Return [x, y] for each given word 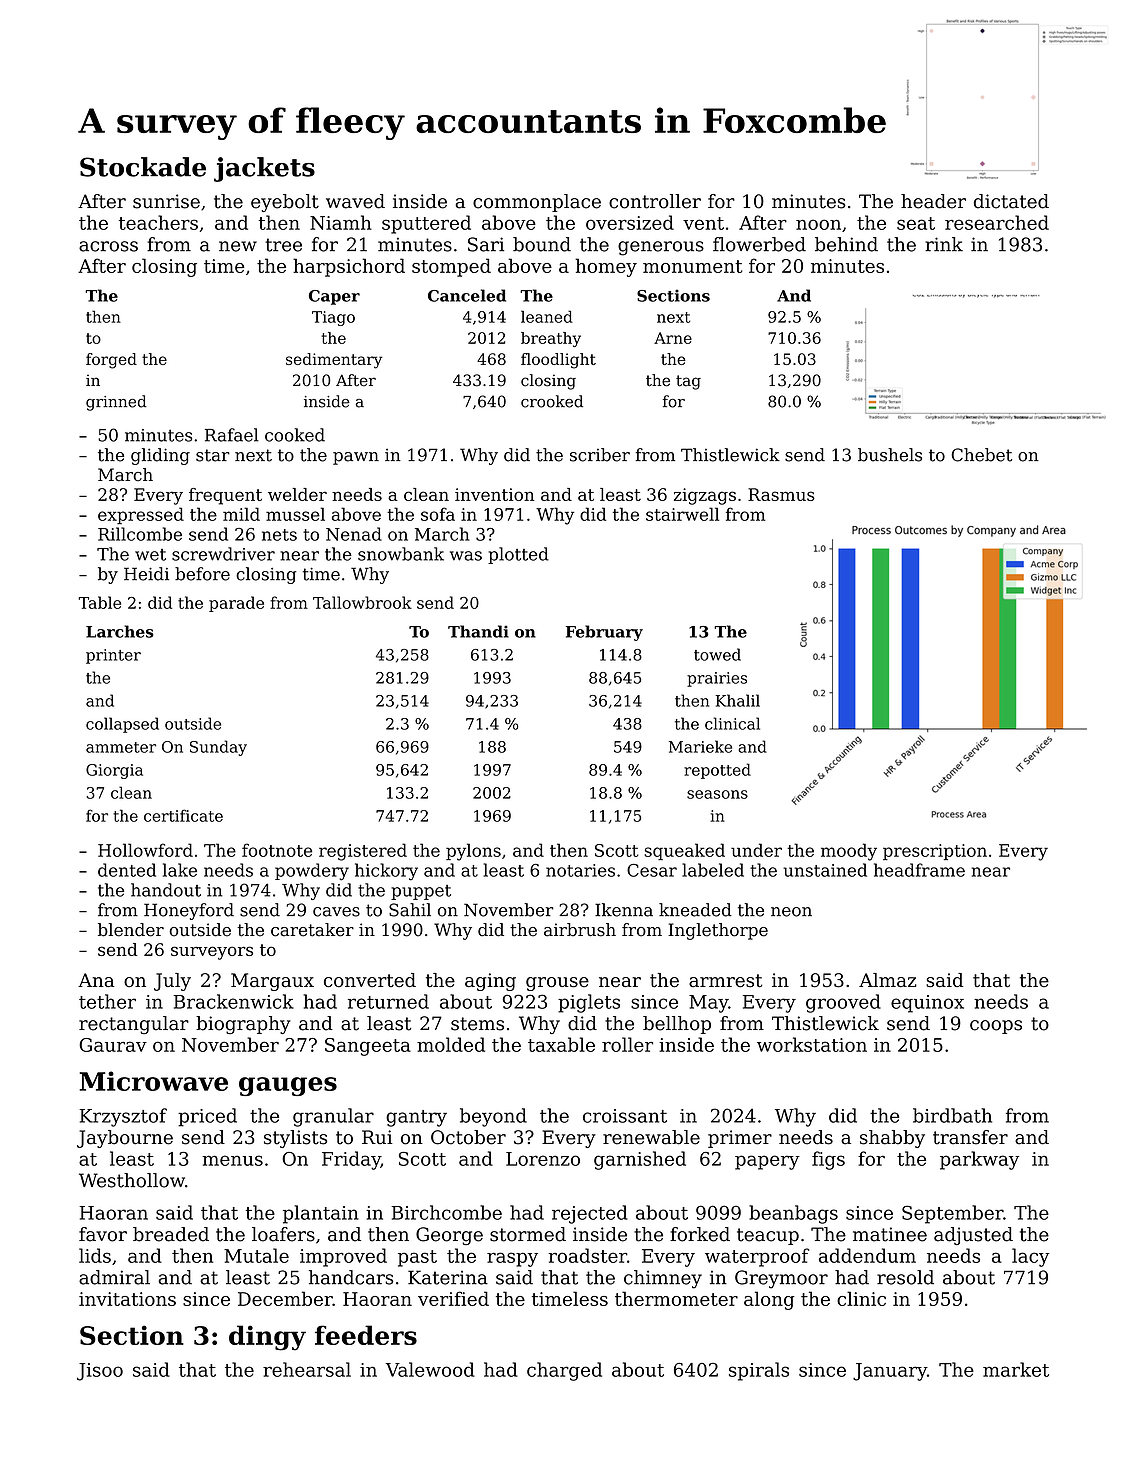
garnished [640, 1160]
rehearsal [307, 1369]
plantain [321, 1214]
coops [996, 1027]
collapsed [122, 725]
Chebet [981, 455]
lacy [1031, 1257]
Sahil [410, 910]
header [933, 201]
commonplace [537, 203]
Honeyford [189, 911]
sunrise [166, 201]
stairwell [682, 514]
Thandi [478, 631]
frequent [225, 496]
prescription [935, 852]
